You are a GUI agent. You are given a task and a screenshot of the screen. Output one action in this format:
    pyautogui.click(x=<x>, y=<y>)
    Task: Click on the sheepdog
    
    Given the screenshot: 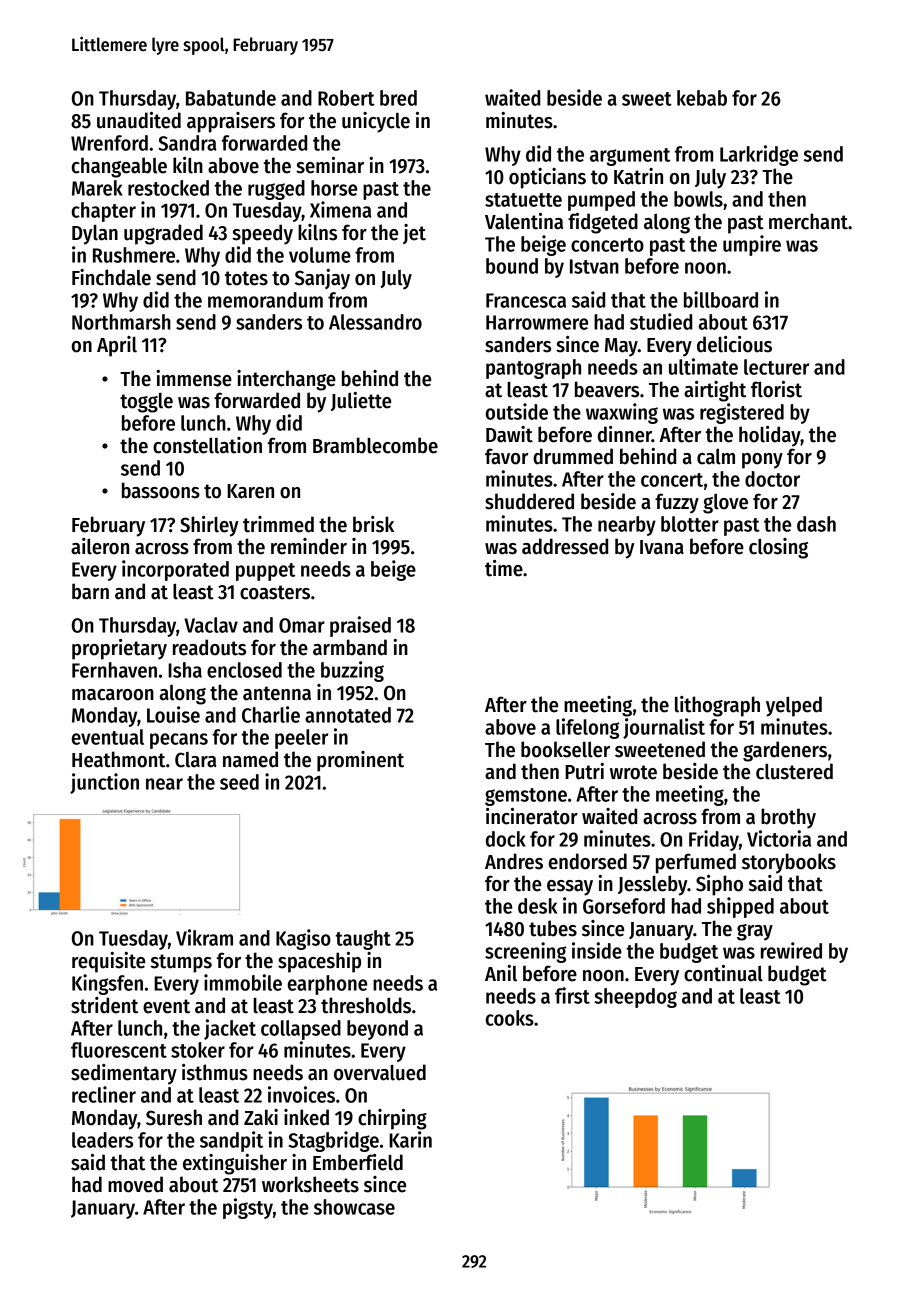 What is the action you would take?
    pyautogui.click(x=635, y=998)
